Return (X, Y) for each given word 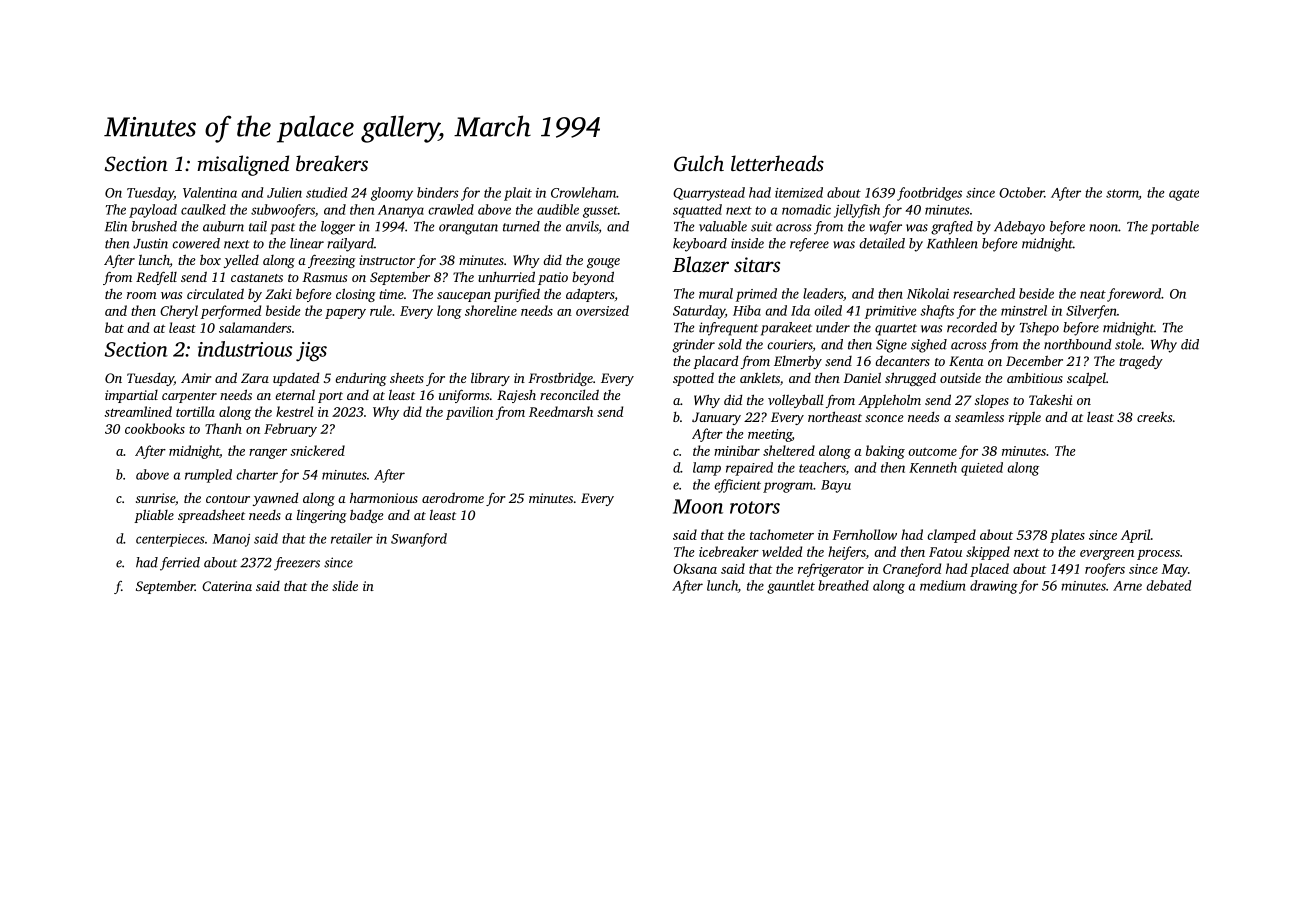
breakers (332, 163)
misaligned (243, 165)
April (1136, 536)
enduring (361, 379)
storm (1122, 194)
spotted (693, 379)
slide (345, 585)
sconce (884, 418)
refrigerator (831, 570)
